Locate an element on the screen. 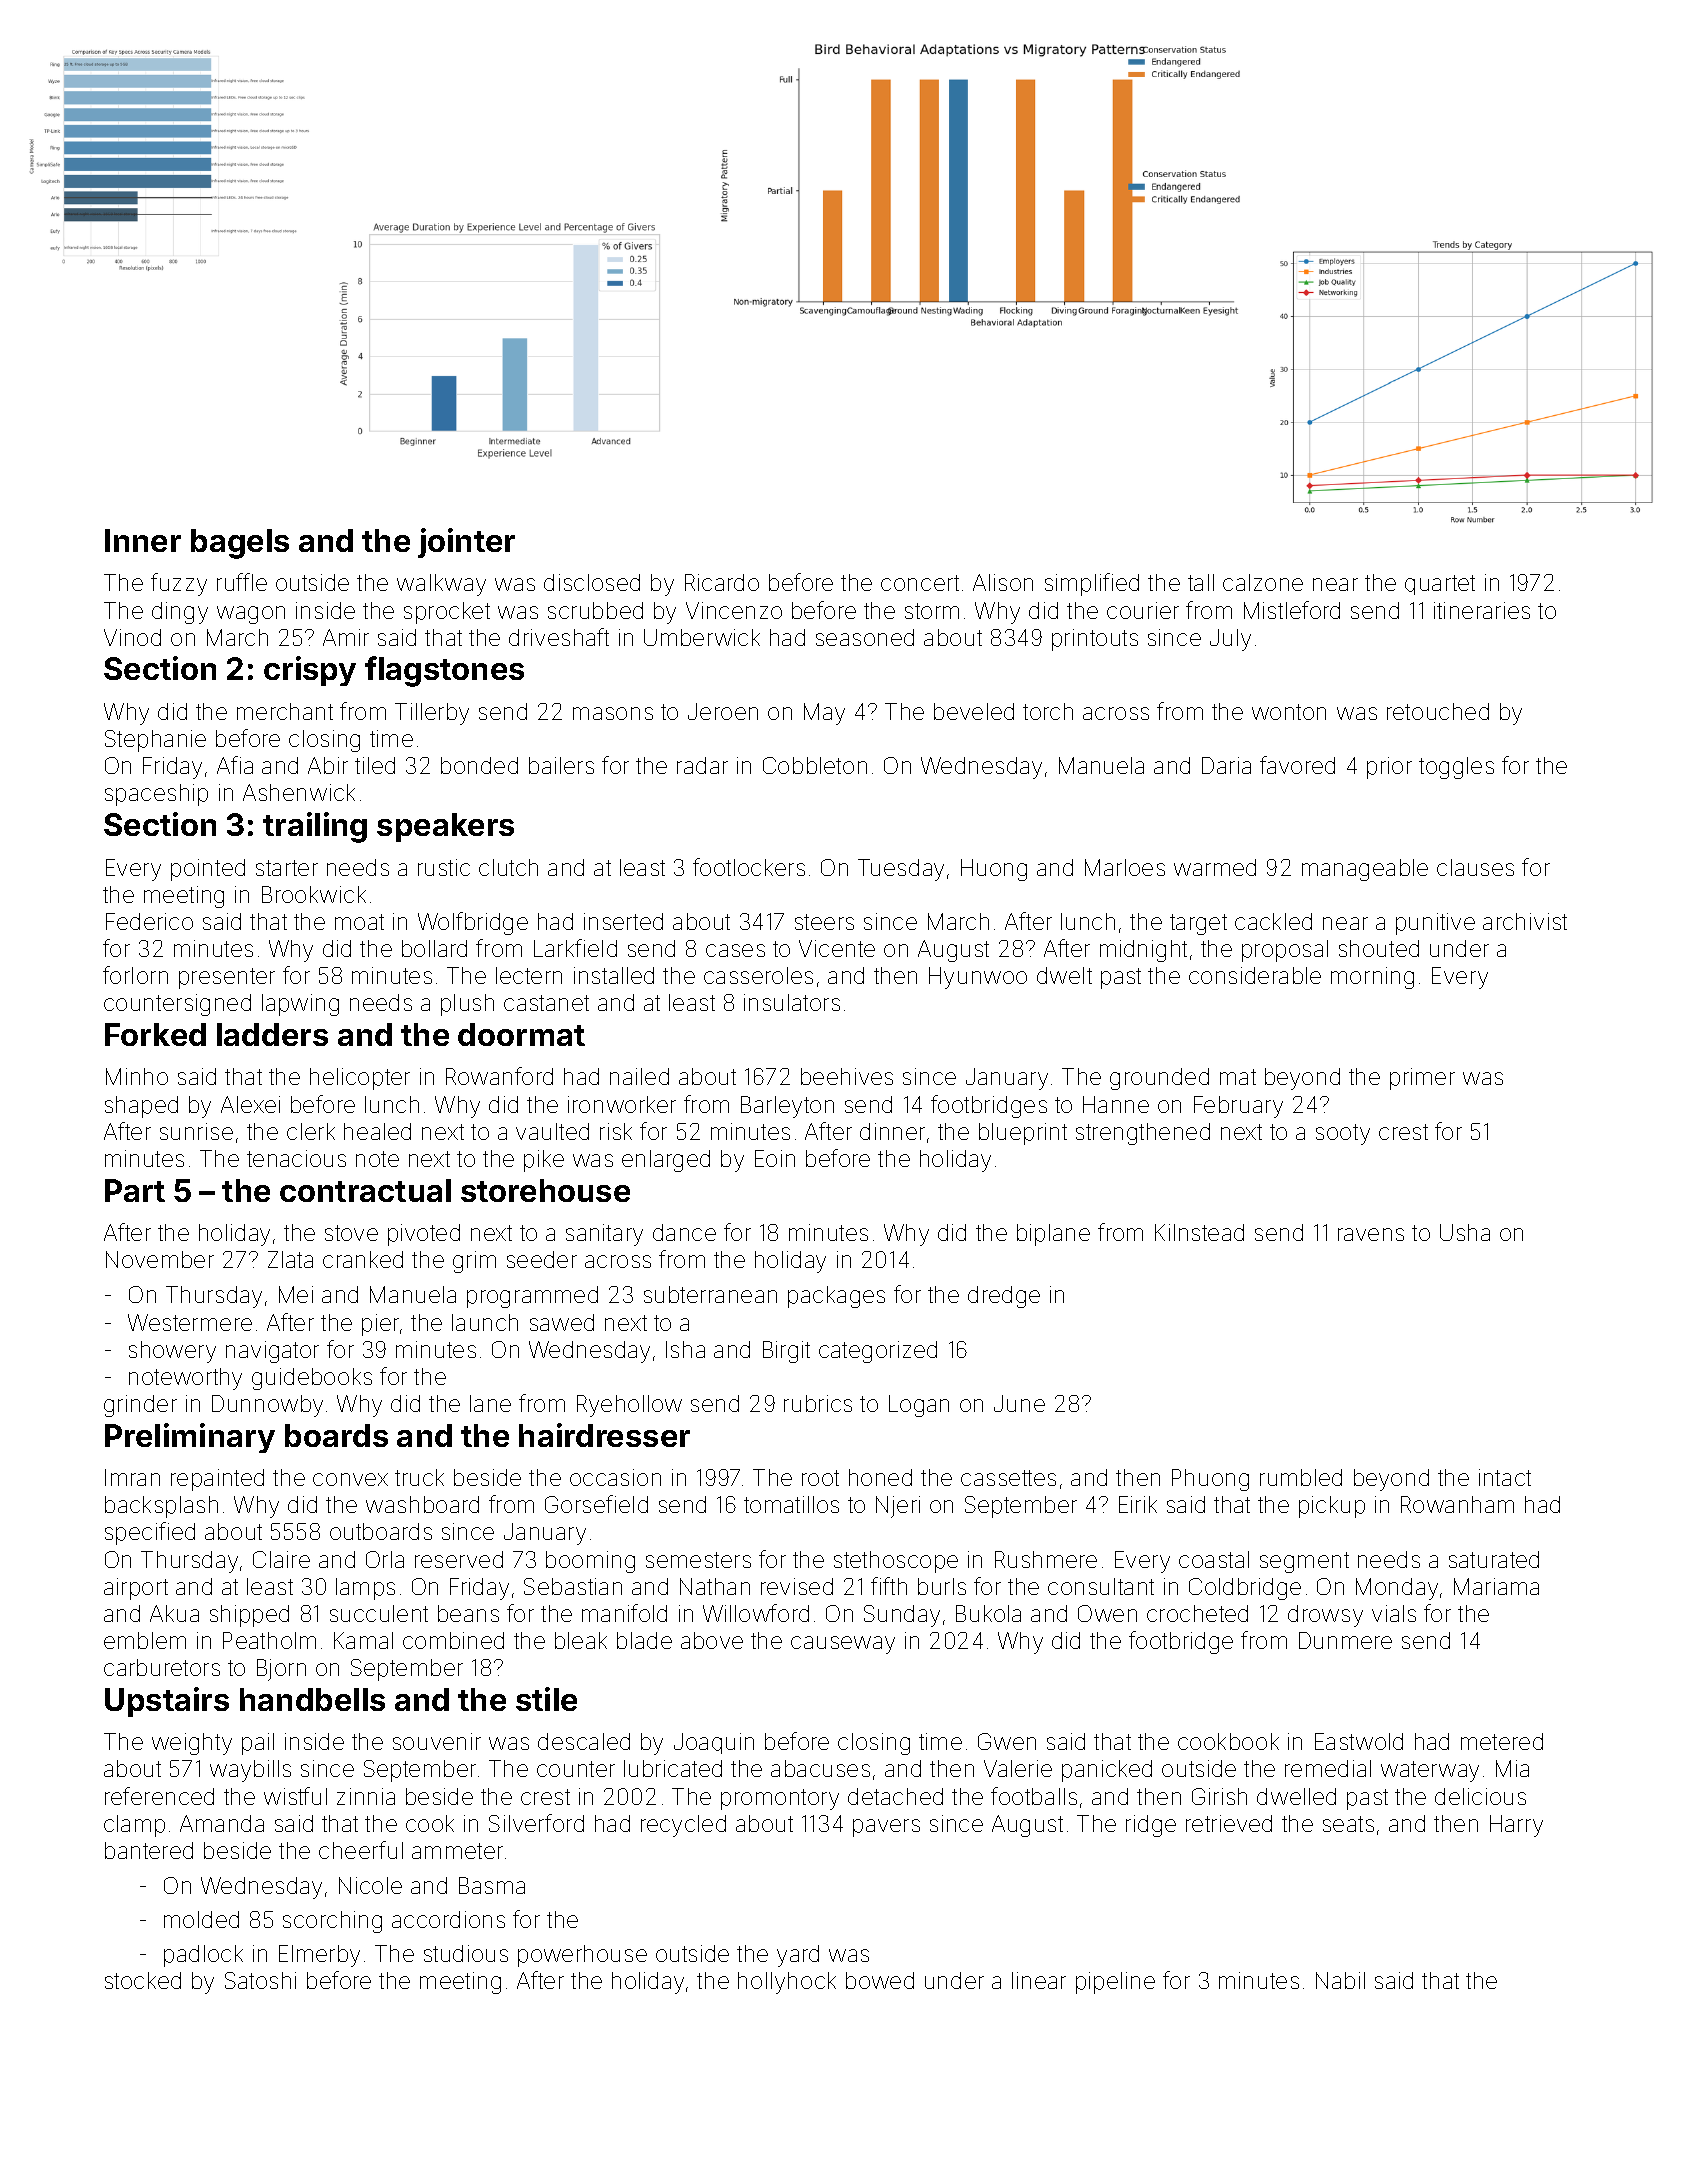  hollyhock is located at coordinates (787, 1983).
